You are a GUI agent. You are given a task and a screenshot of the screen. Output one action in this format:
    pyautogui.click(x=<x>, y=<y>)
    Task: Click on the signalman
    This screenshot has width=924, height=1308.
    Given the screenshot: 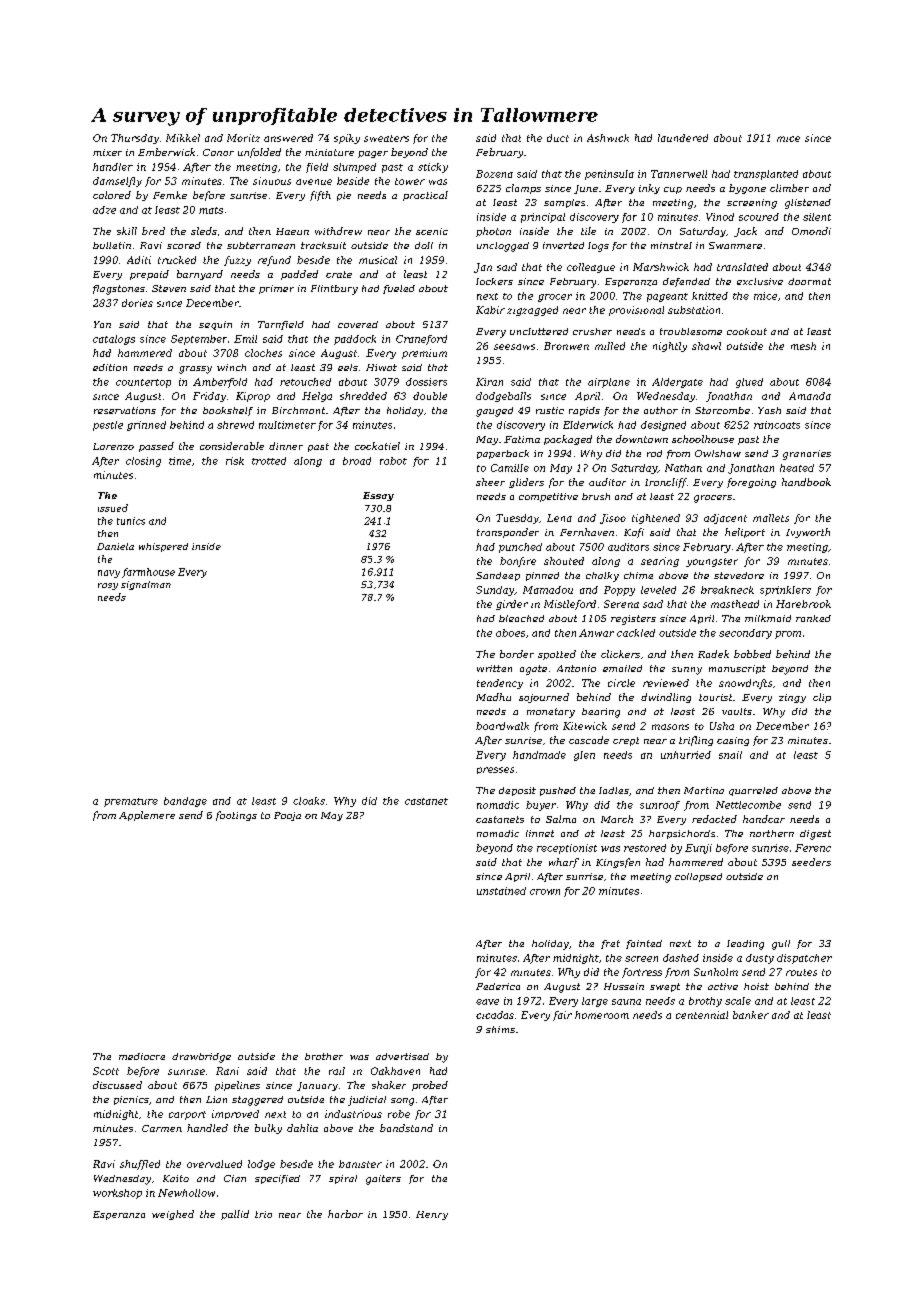 What is the action you would take?
    pyautogui.click(x=146, y=585)
